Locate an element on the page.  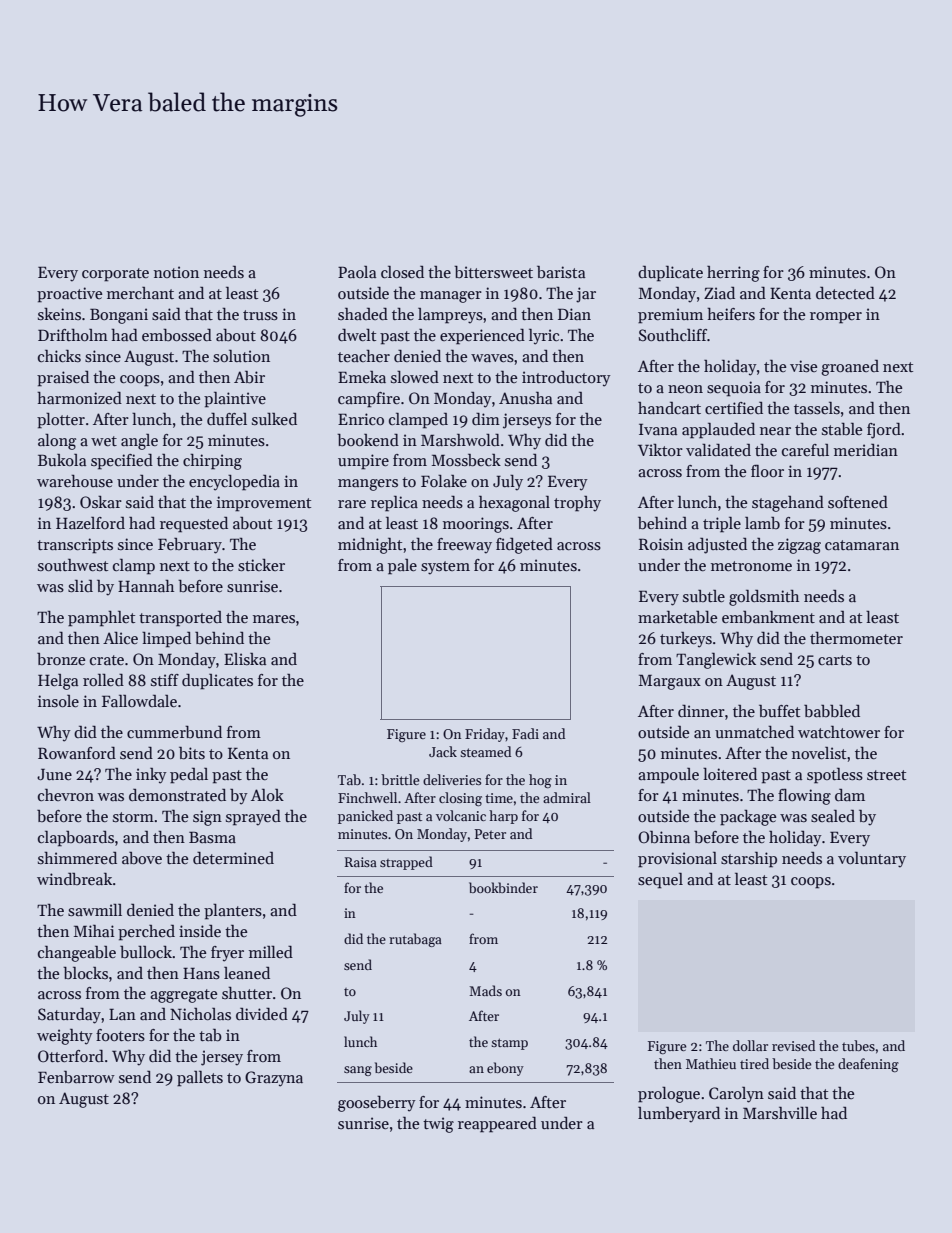
Mads is located at coordinates (485, 990).
